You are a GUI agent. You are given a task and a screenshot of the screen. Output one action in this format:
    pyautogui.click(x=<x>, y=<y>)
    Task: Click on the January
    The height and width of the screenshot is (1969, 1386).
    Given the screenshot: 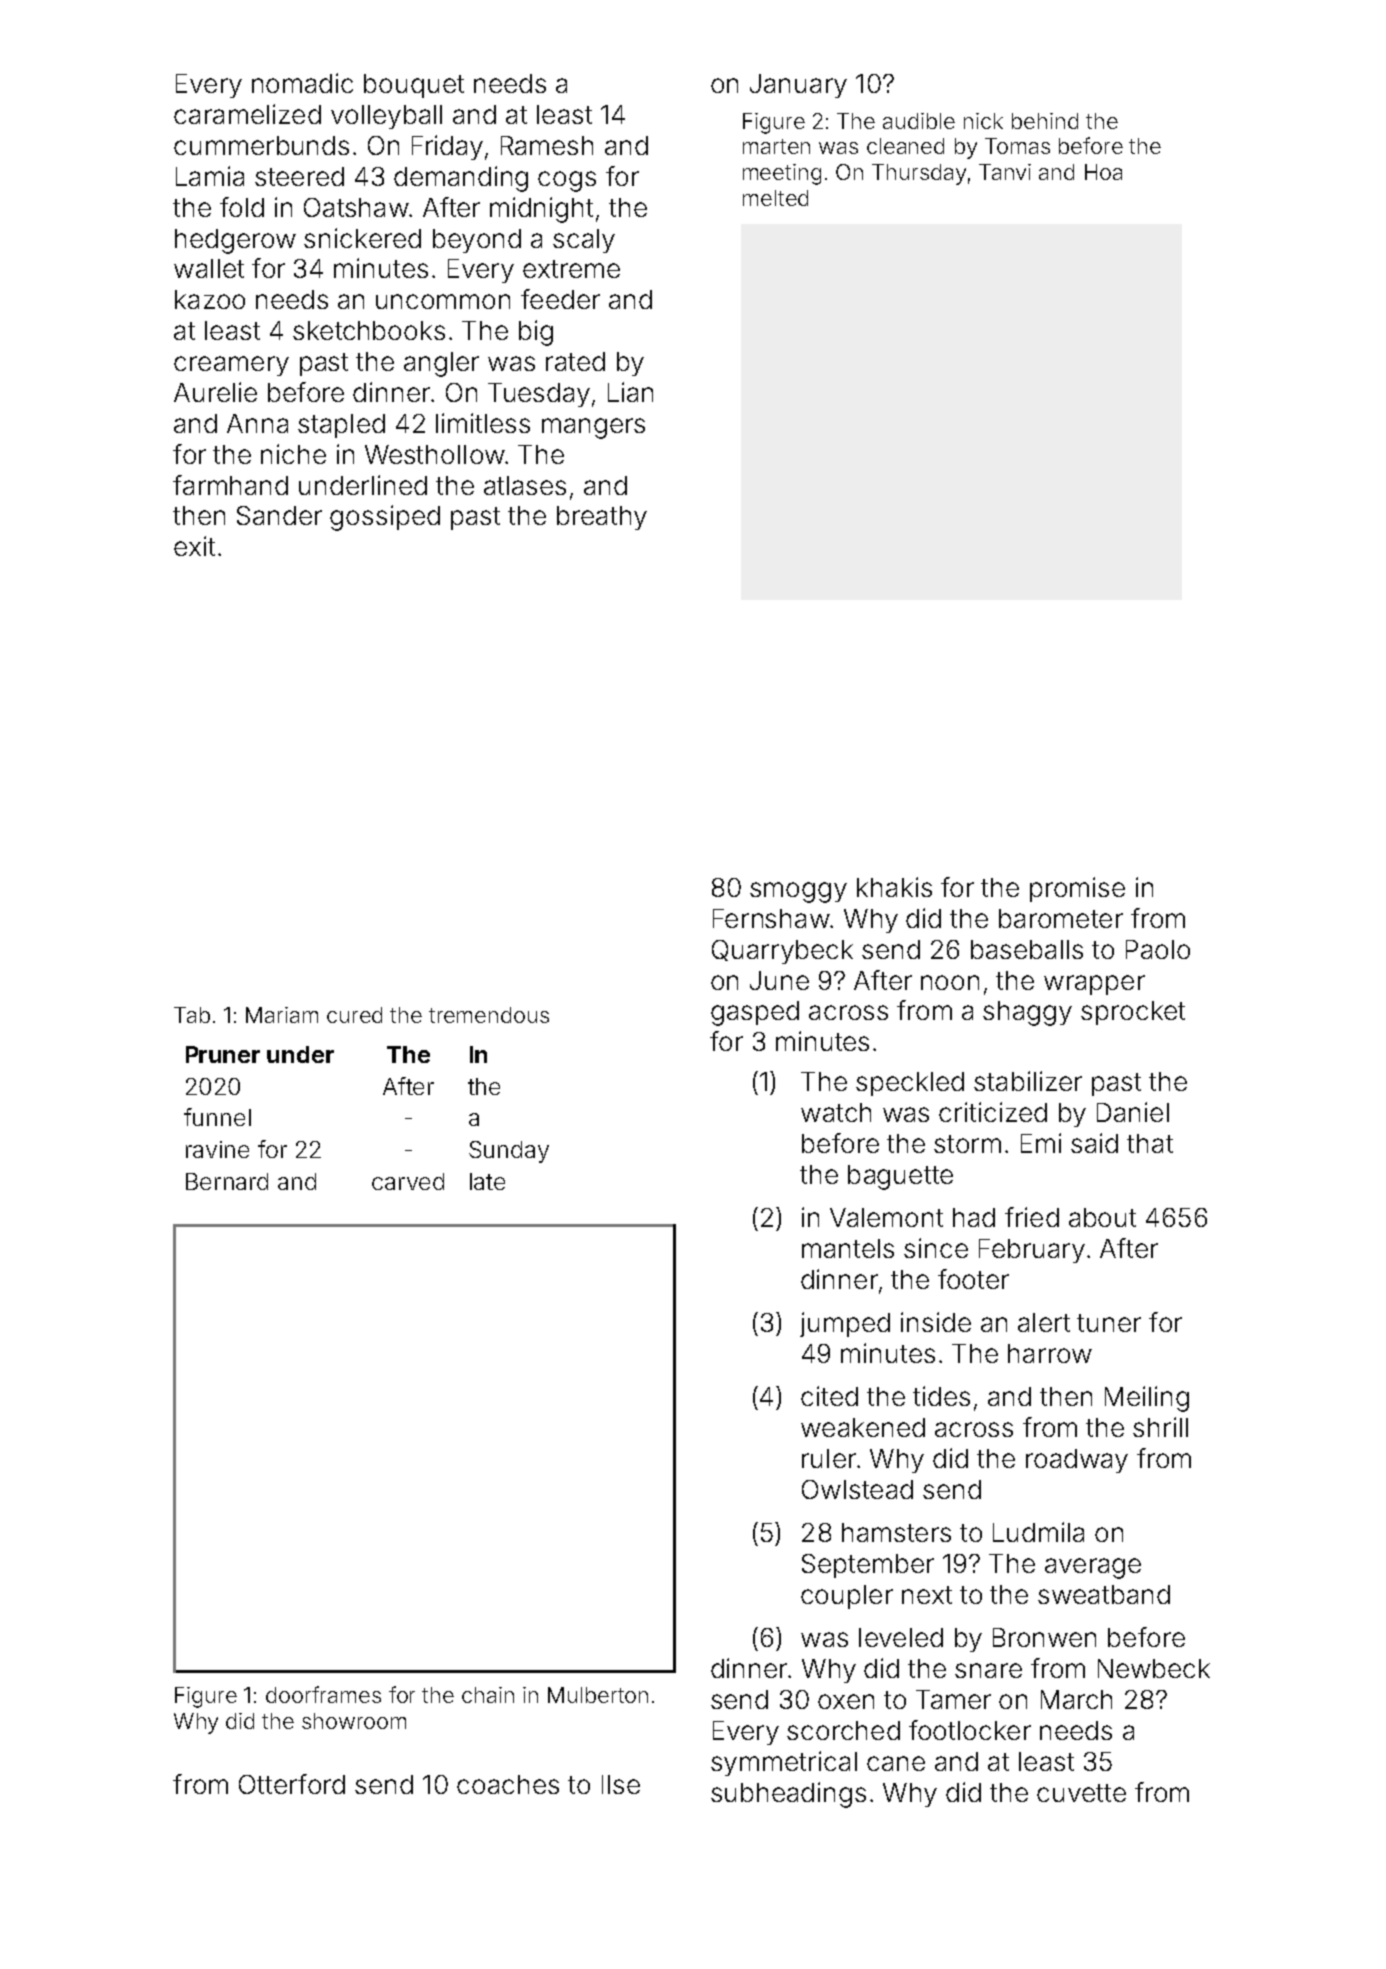 What is the action you would take?
    pyautogui.click(x=798, y=86)
